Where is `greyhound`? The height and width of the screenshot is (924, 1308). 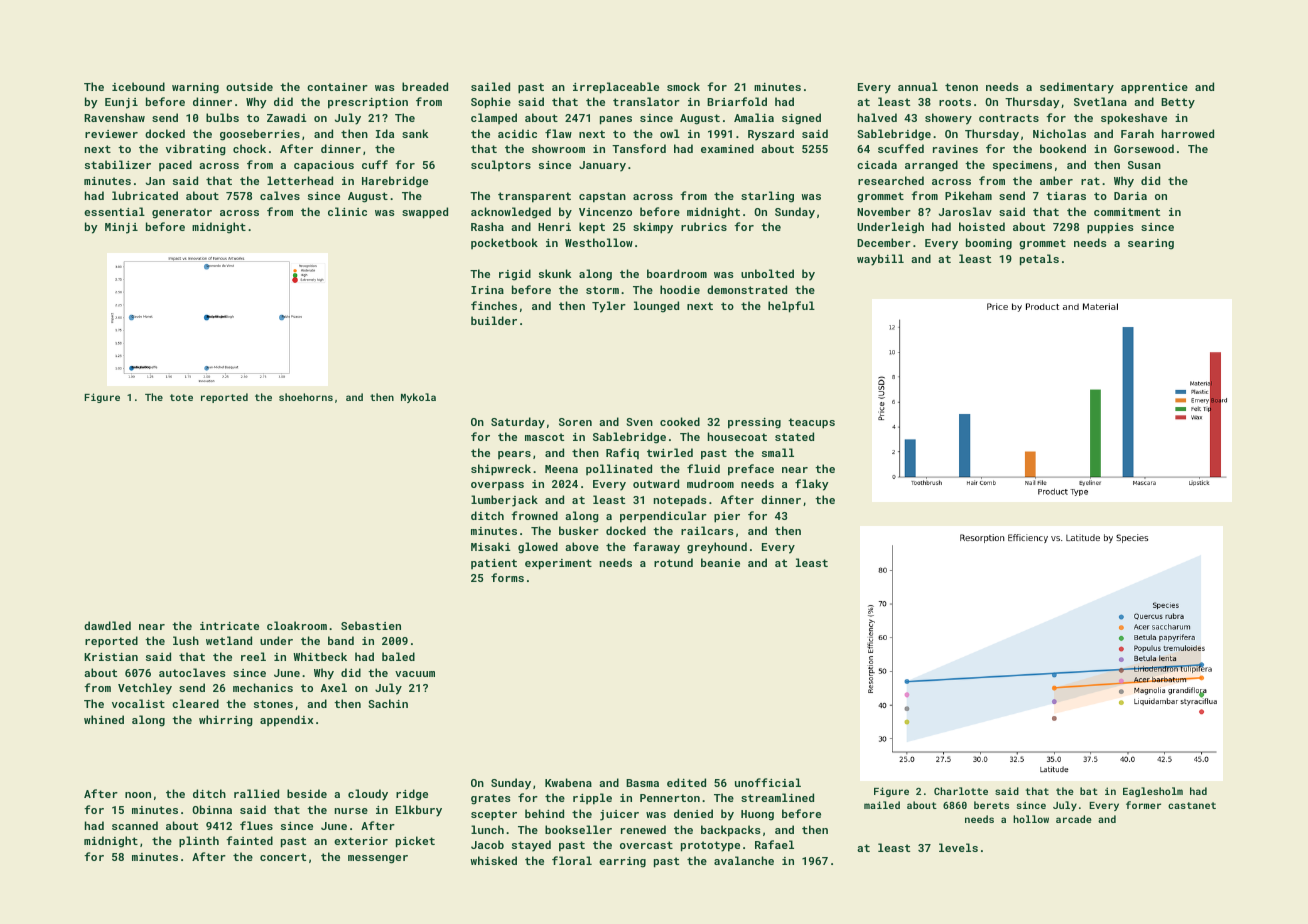
greyhound is located at coordinates (717, 548).
